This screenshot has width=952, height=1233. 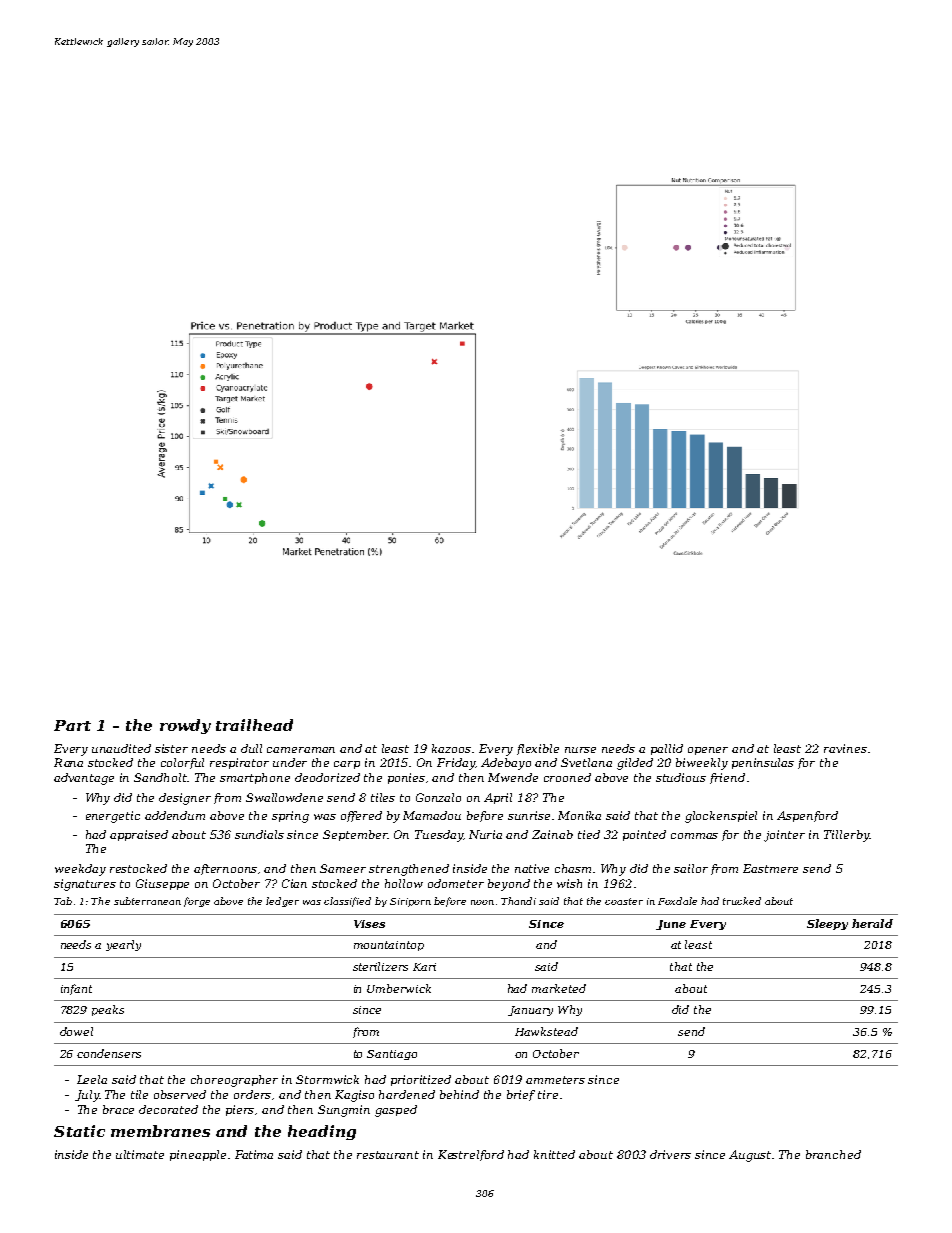 What do you see at coordinates (624, 901) in the screenshot?
I see `coaster` at bounding box center [624, 901].
